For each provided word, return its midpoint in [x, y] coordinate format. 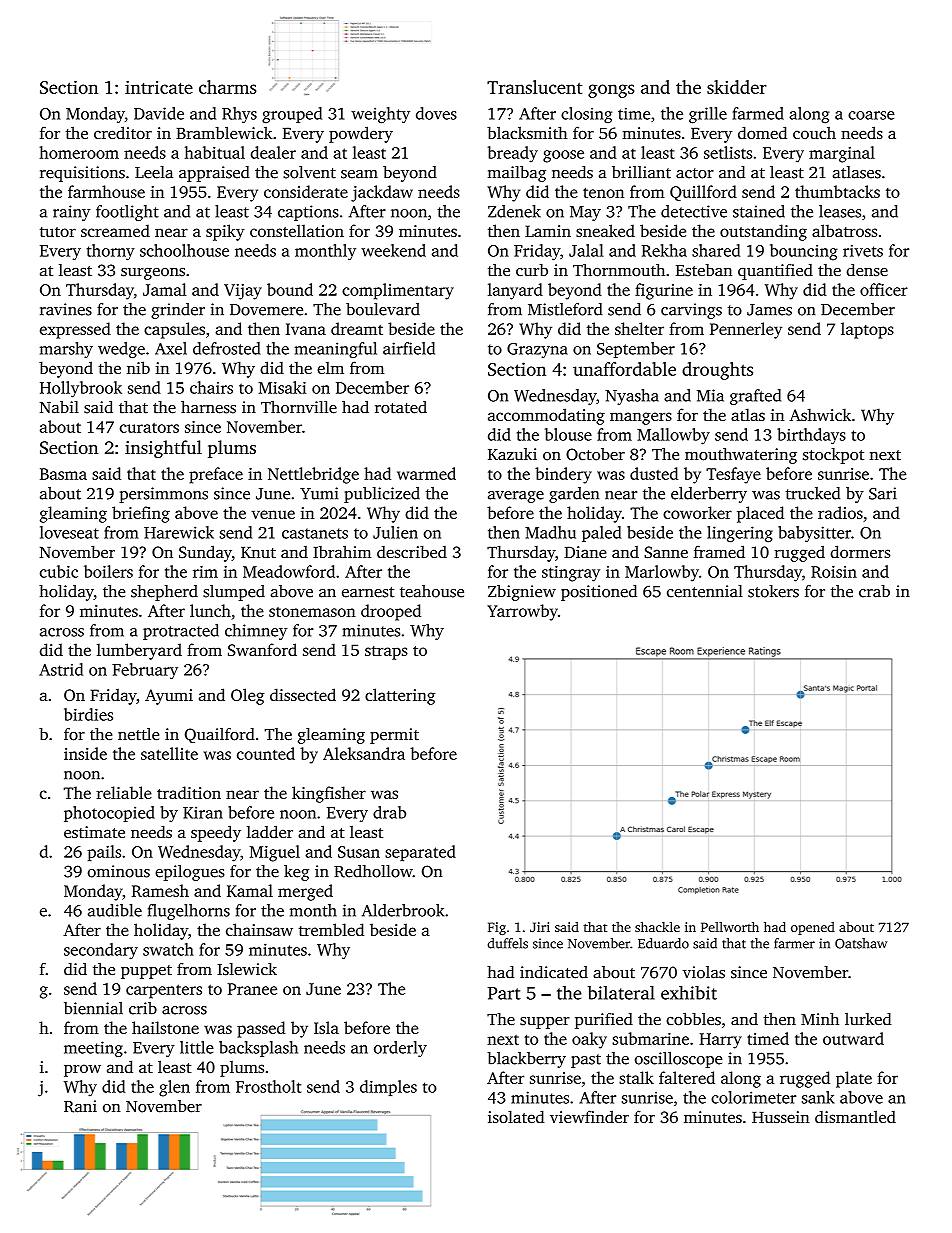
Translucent [534, 87]
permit [394, 736]
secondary [101, 951]
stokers [773, 591]
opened [813, 928]
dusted [654, 473]
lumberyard [139, 651]
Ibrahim [342, 551]
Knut [258, 552]
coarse [871, 115]
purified [604, 1021]
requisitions [82, 174]
